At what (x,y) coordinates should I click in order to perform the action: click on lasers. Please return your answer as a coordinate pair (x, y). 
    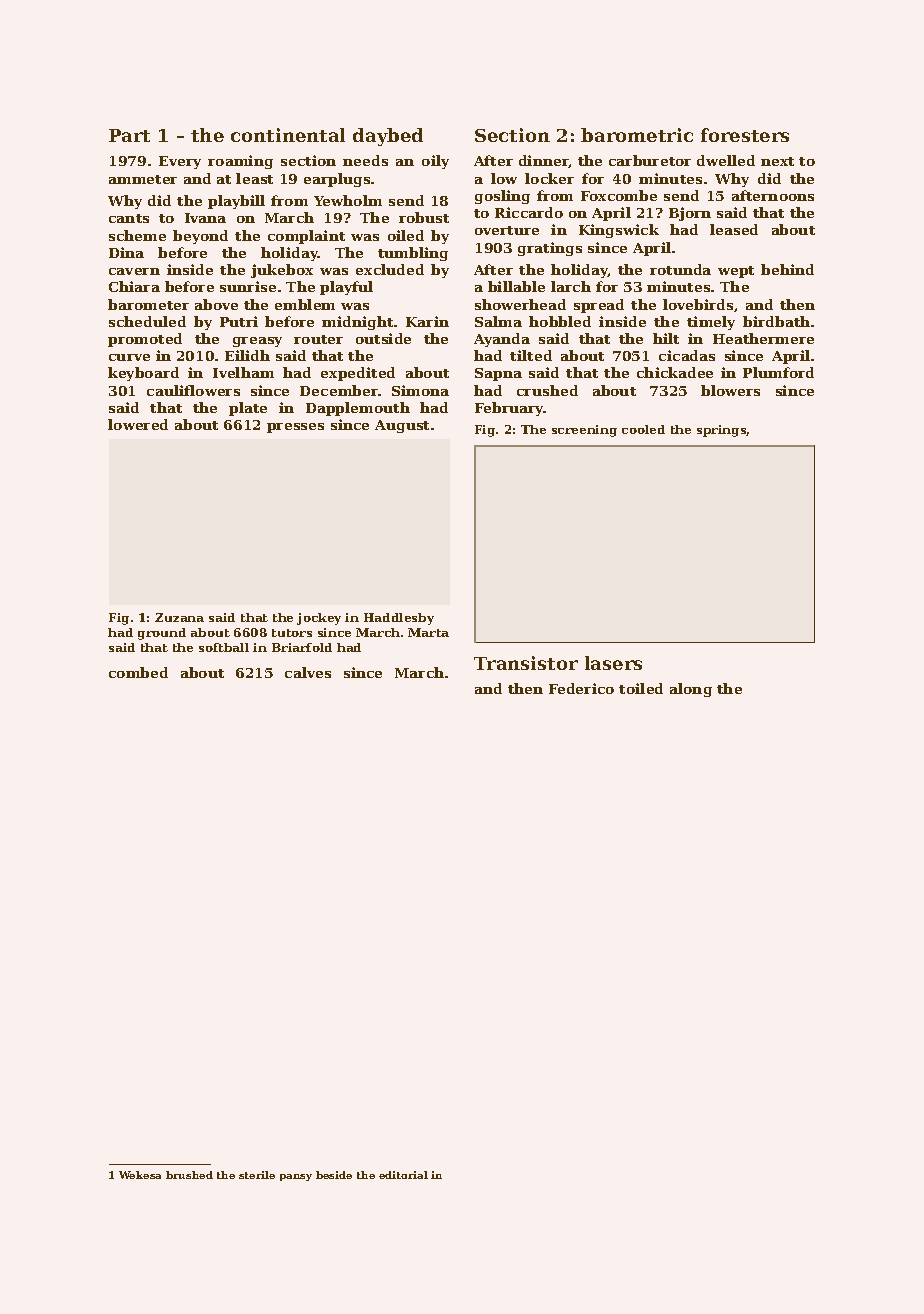
    Looking at the image, I should click on (613, 663).
